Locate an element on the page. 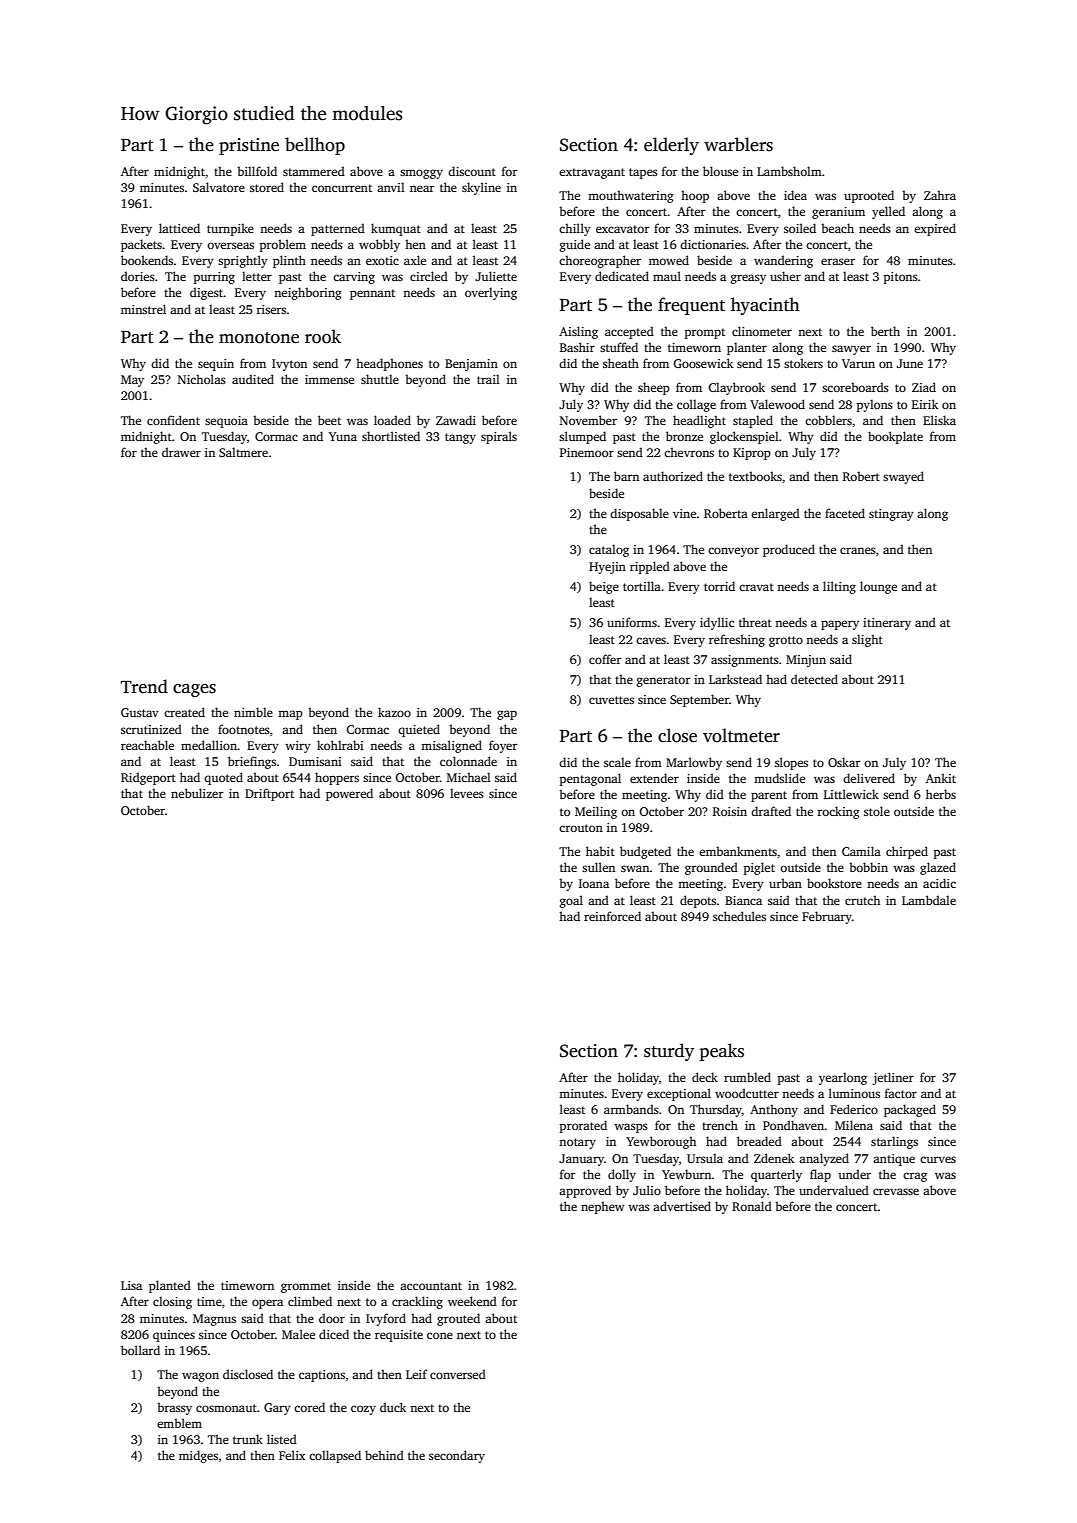  excavator is located at coordinates (623, 229).
